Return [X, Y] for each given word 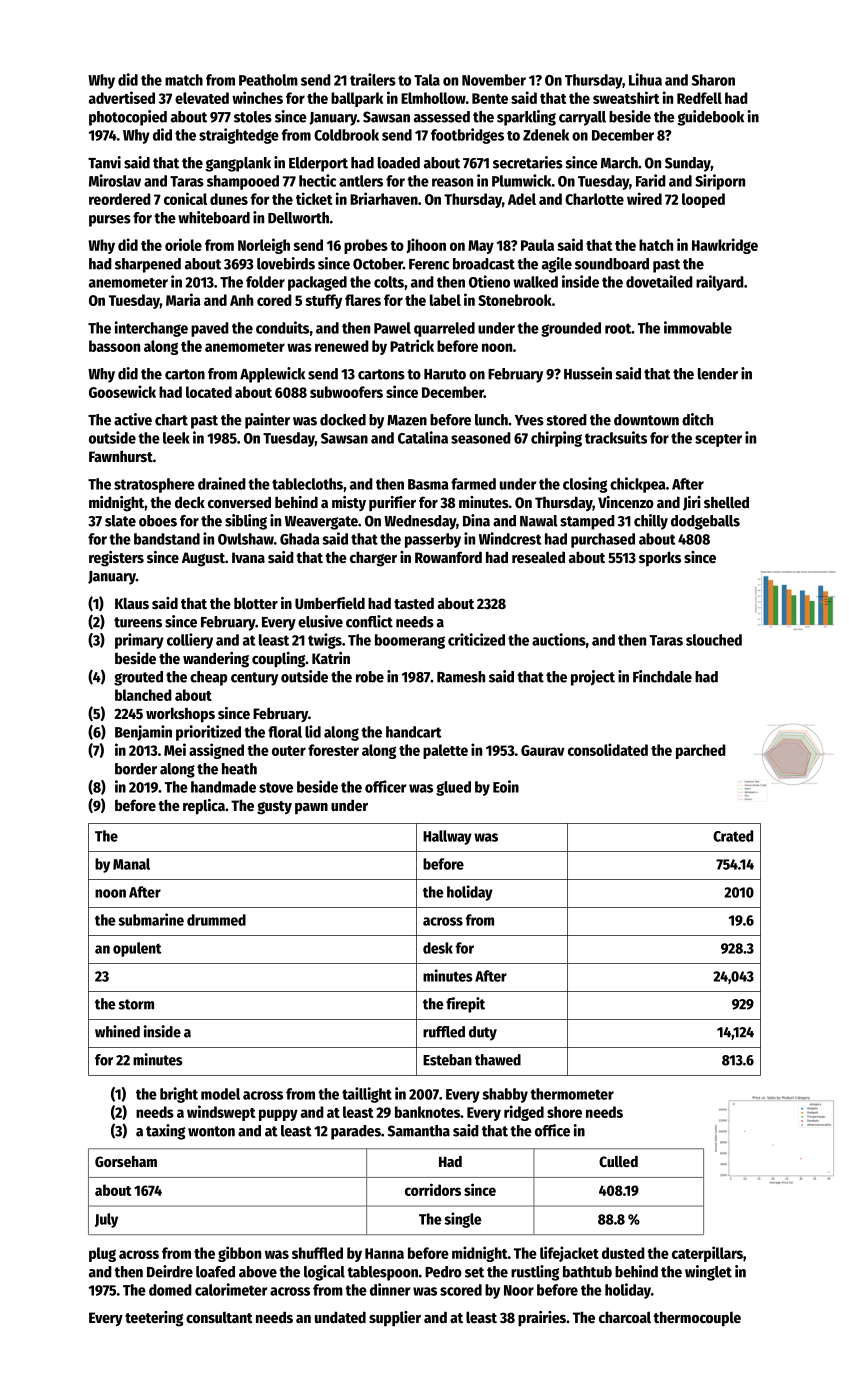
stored [567, 420]
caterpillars [707, 1254]
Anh [241, 300]
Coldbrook [346, 135]
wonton [211, 1131]
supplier [395, 1319]
